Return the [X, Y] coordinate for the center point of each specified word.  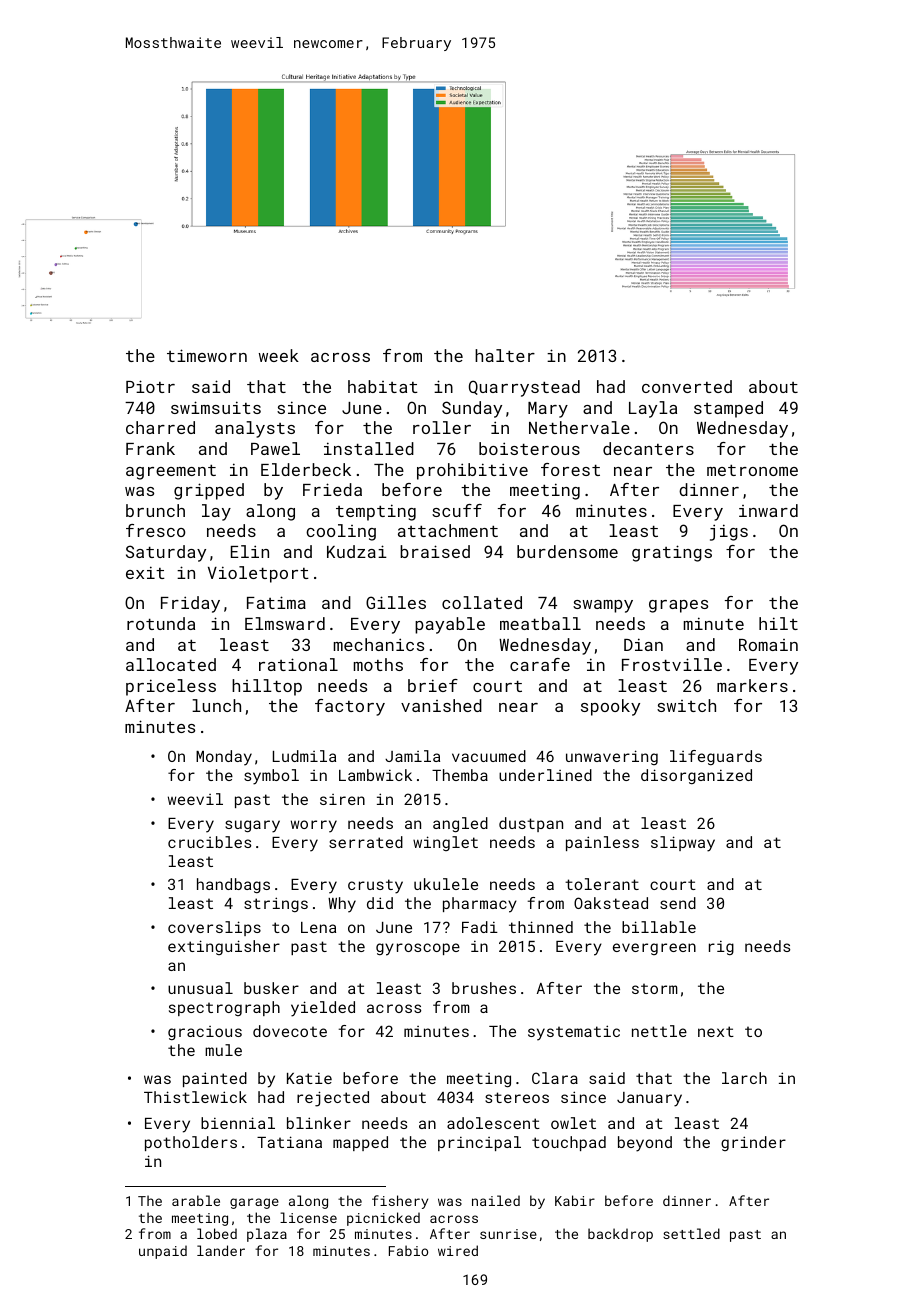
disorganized [696, 776]
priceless [171, 687]
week [279, 355]
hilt [778, 623]
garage [254, 1203]
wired [458, 1250]
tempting [376, 512]
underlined [545, 775]
